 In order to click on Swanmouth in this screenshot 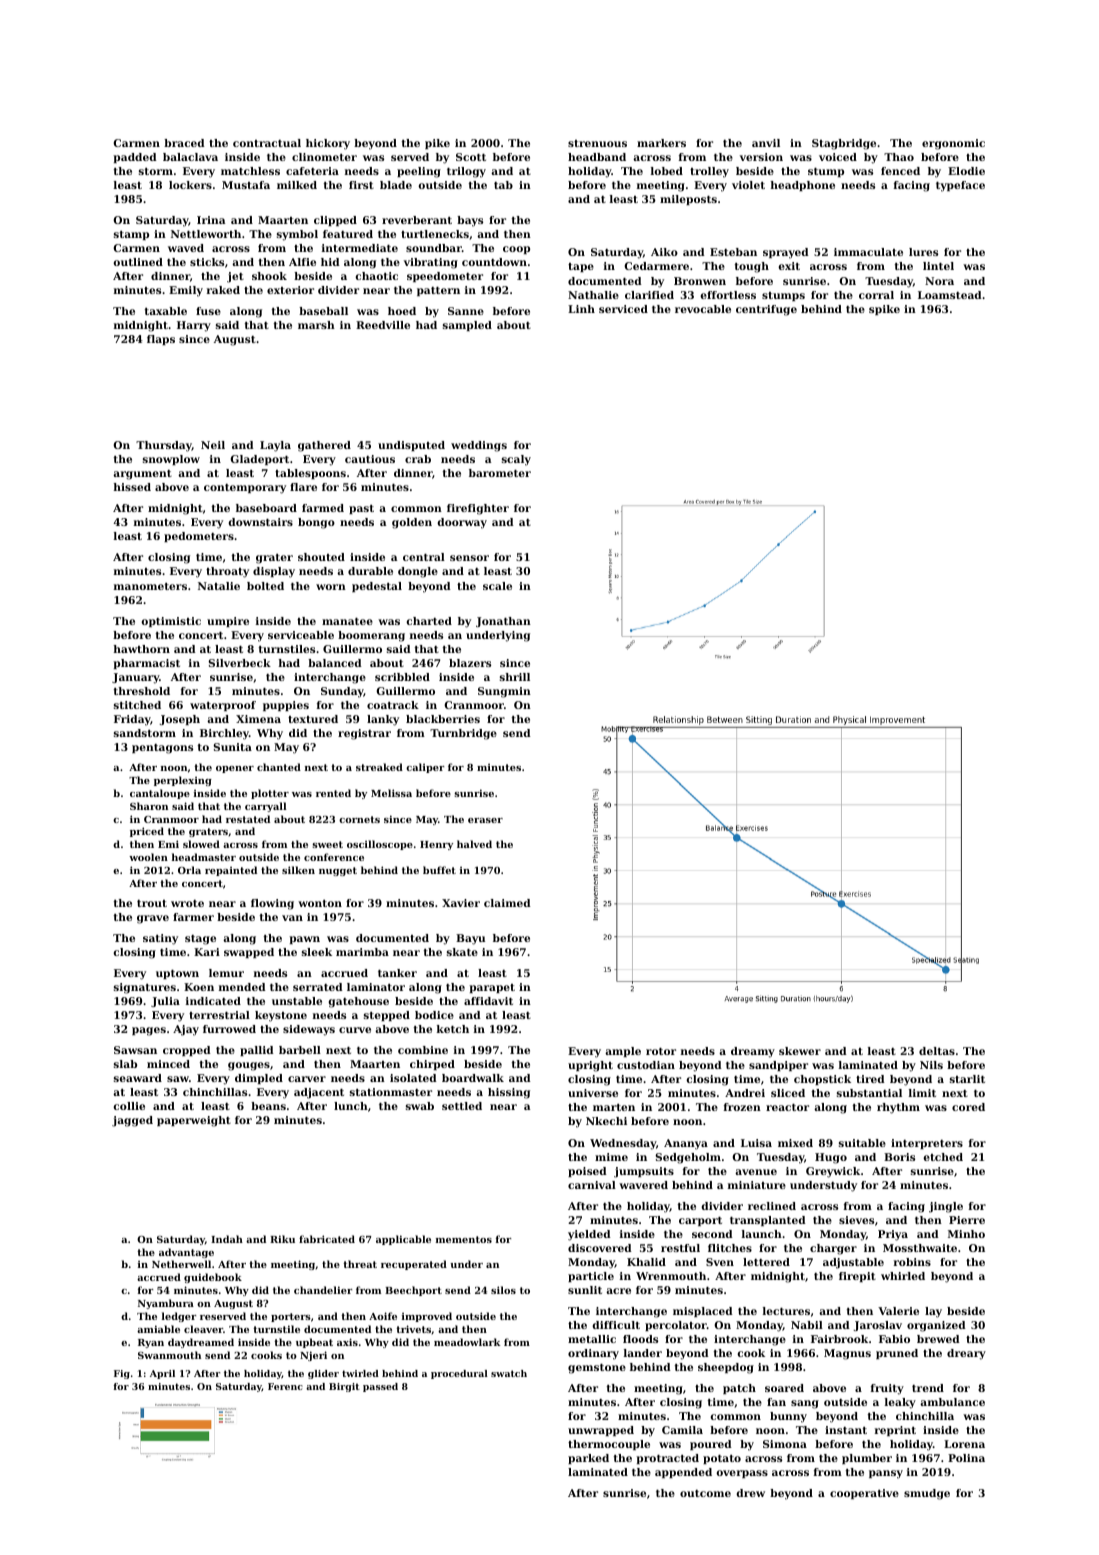, I will do `click(169, 1355)`.
